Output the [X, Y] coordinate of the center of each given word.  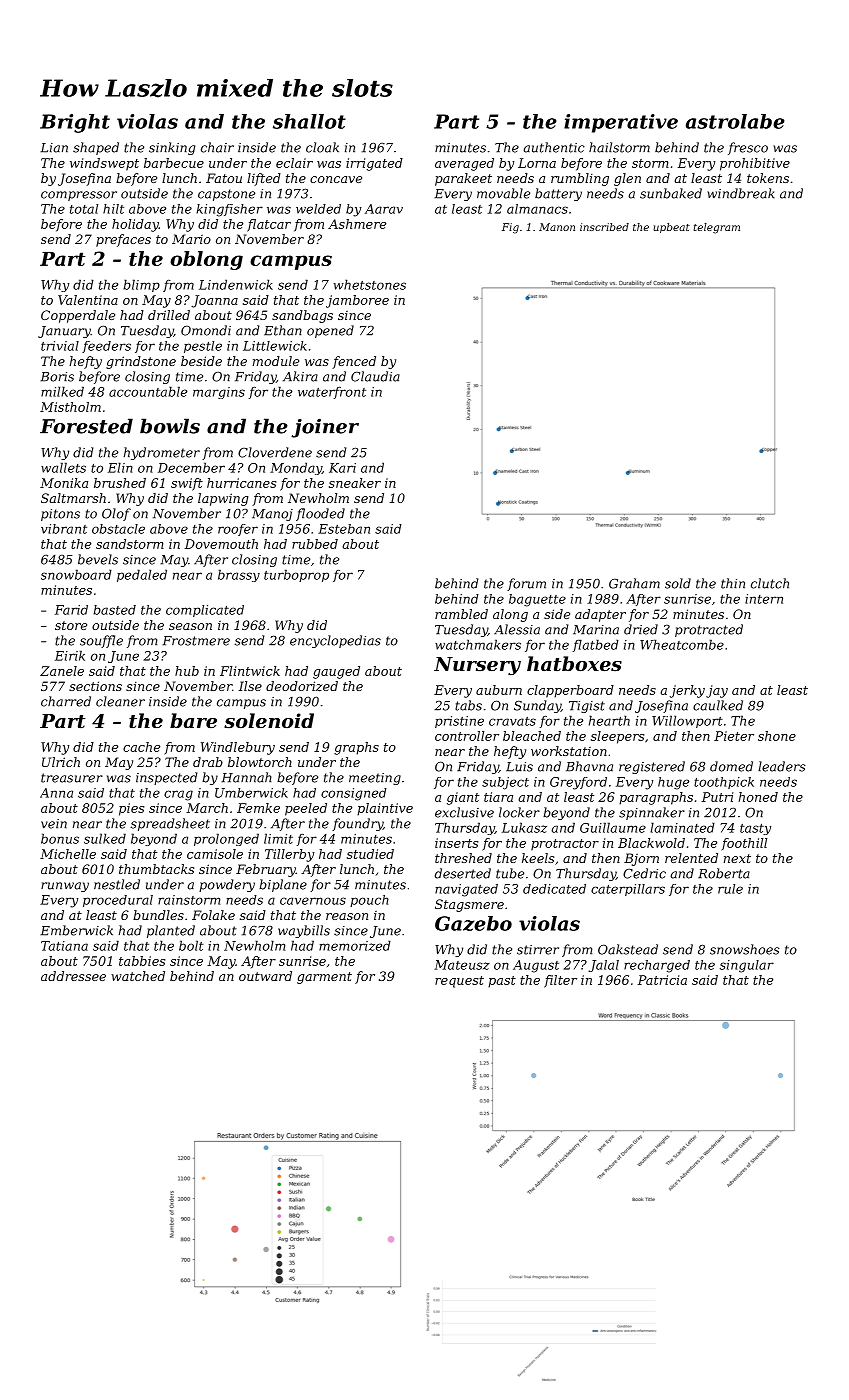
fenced [354, 362]
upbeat [671, 228]
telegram [717, 228]
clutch [770, 583]
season [190, 626]
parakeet [463, 179]
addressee [73, 976]
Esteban [344, 529]
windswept [104, 164]
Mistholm [70, 407]
